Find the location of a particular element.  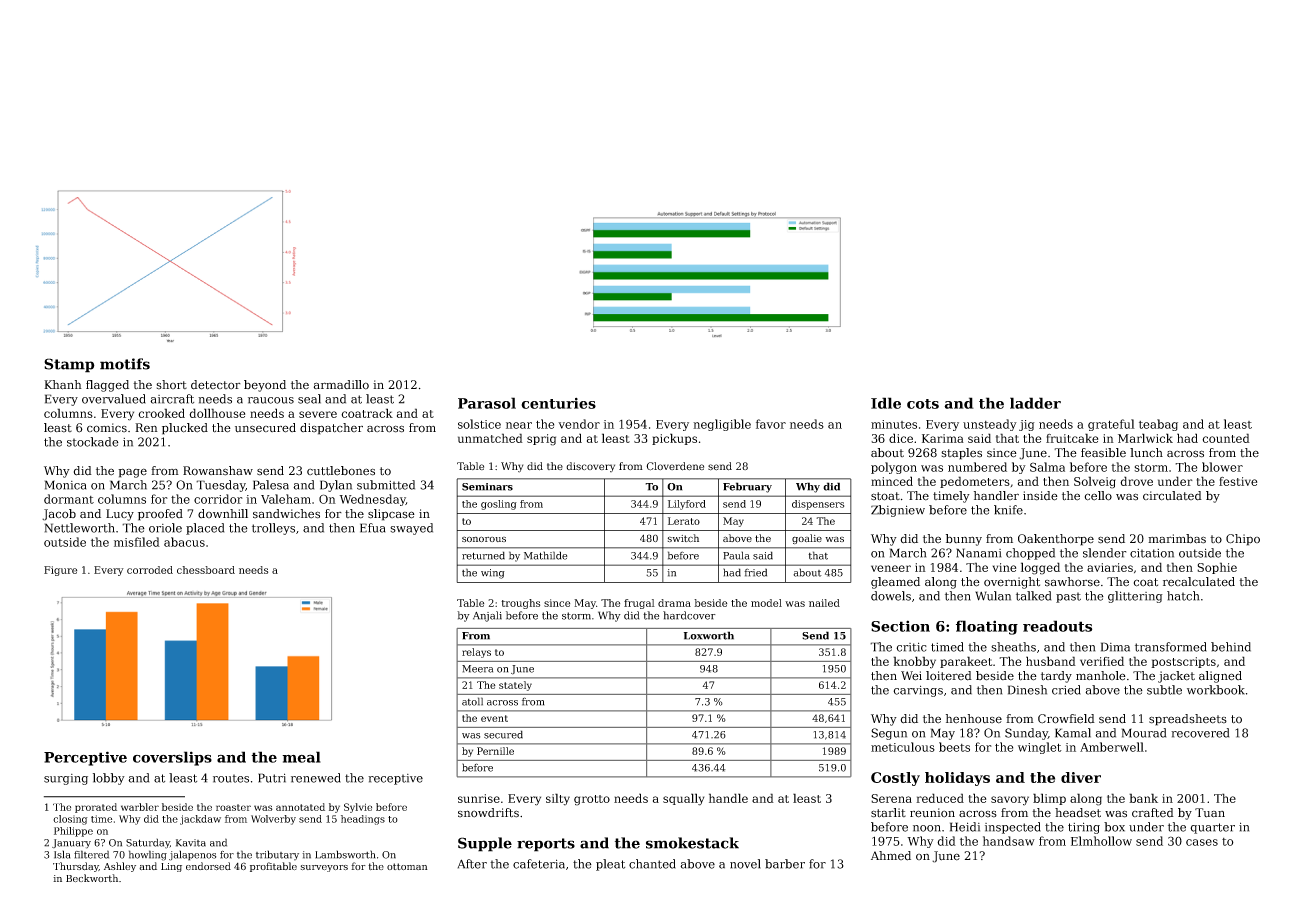

Parasol is located at coordinates (487, 403).
